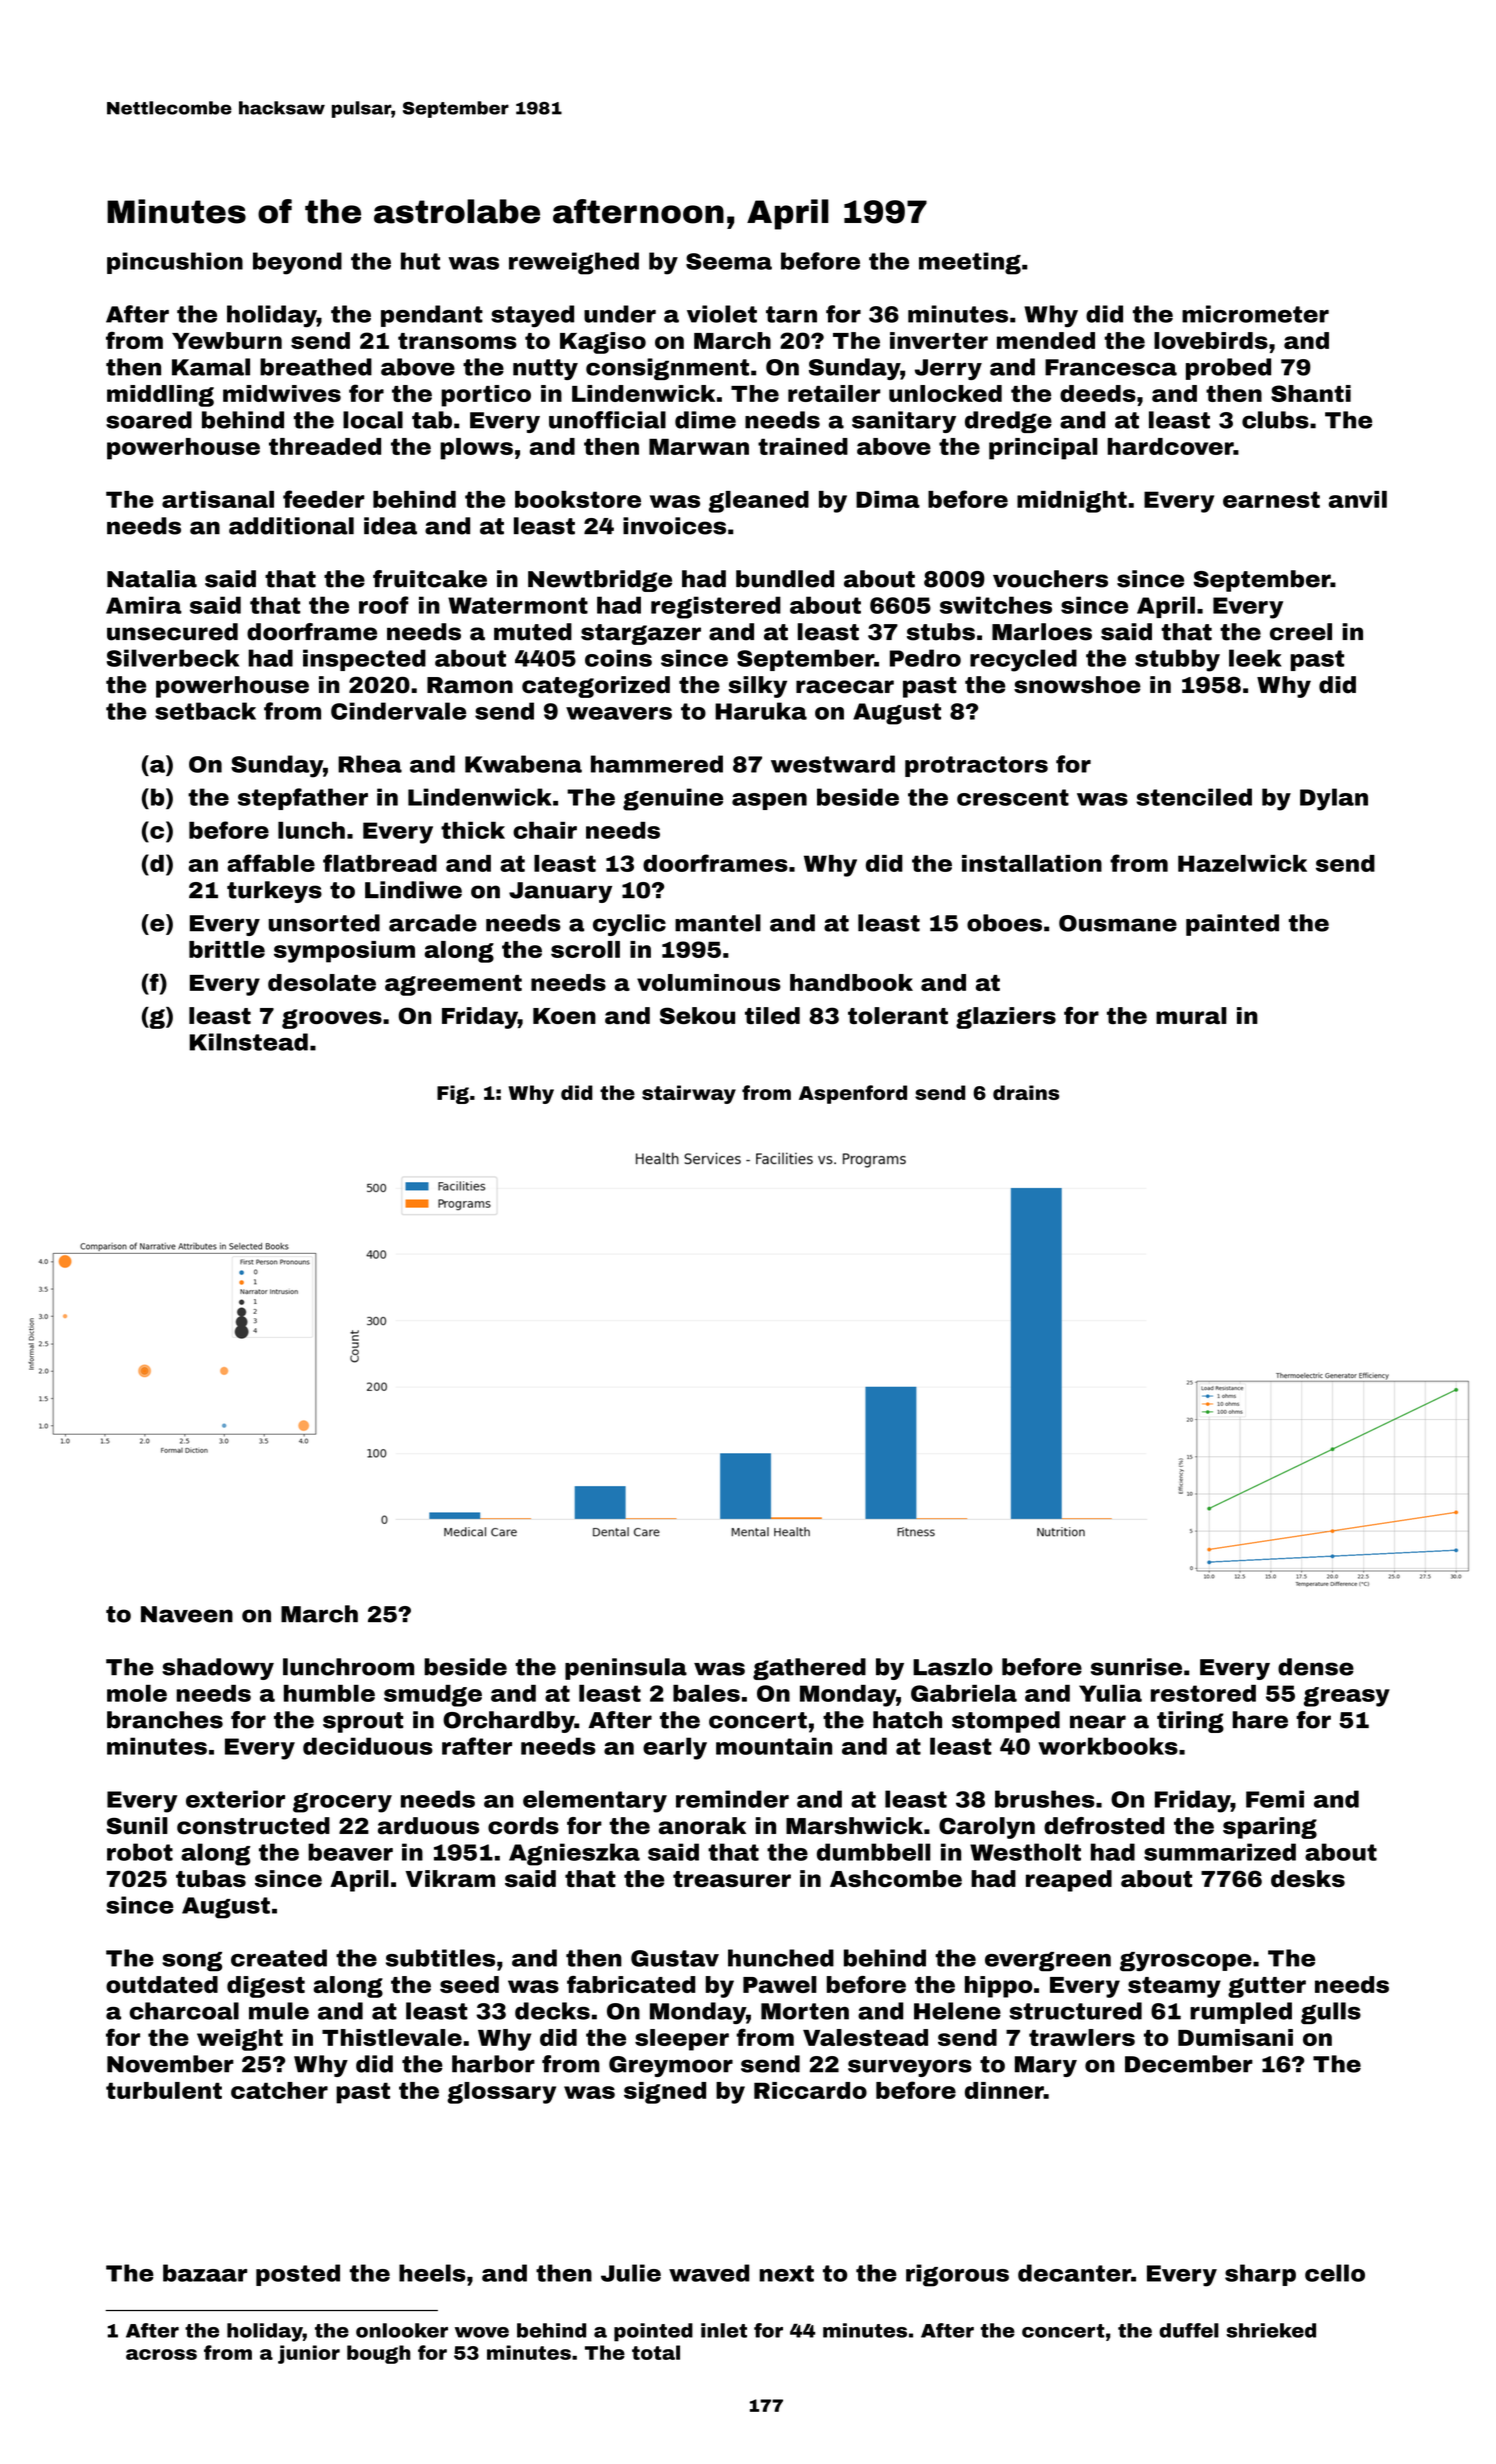 This page has height=2464, width=1496. What do you see at coordinates (689, 1094) in the page?
I see `stairway` at bounding box center [689, 1094].
